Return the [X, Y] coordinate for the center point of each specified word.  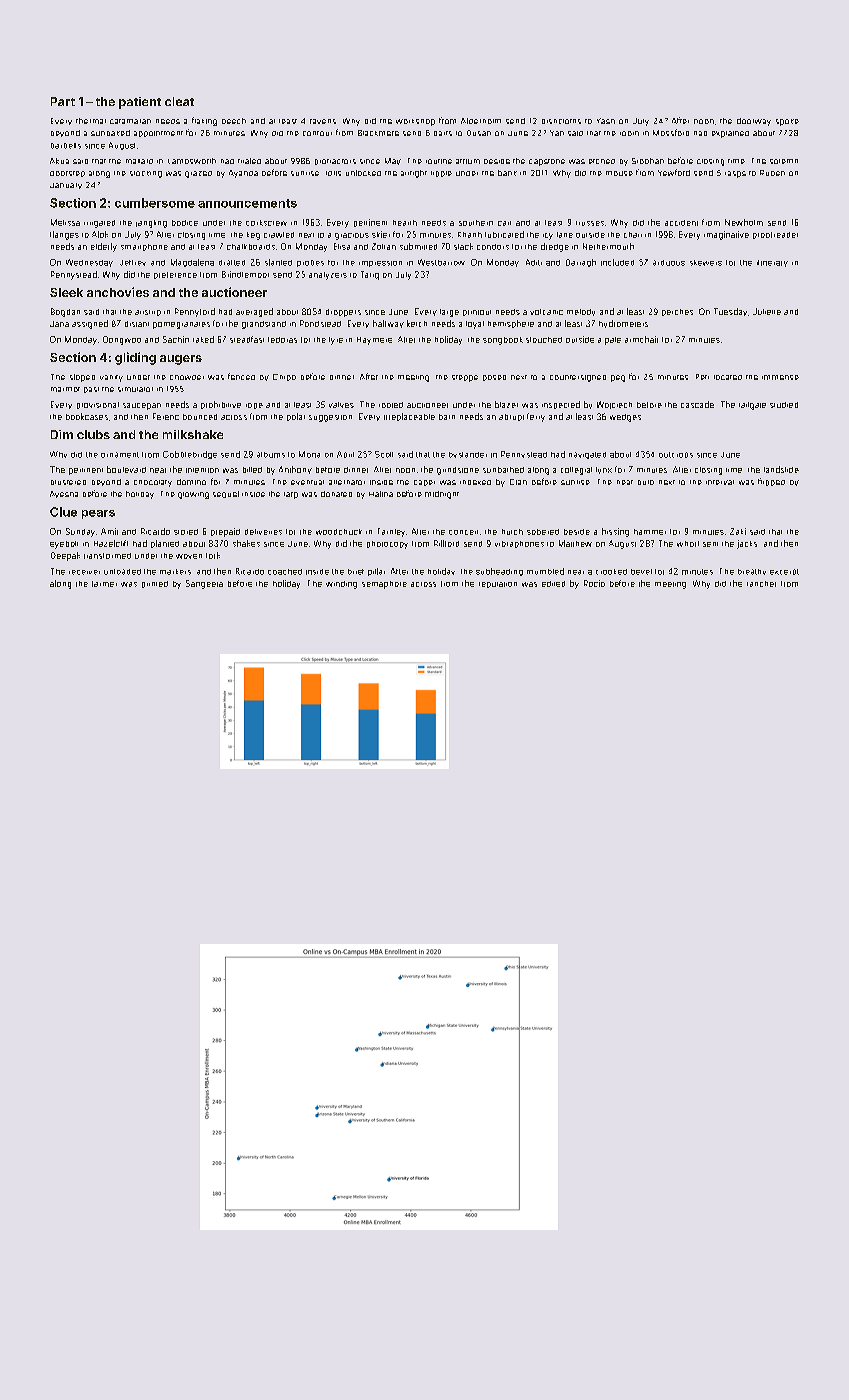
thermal [91, 121]
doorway [754, 122]
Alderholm [481, 121]
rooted [391, 405]
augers [181, 360]
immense [780, 377]
